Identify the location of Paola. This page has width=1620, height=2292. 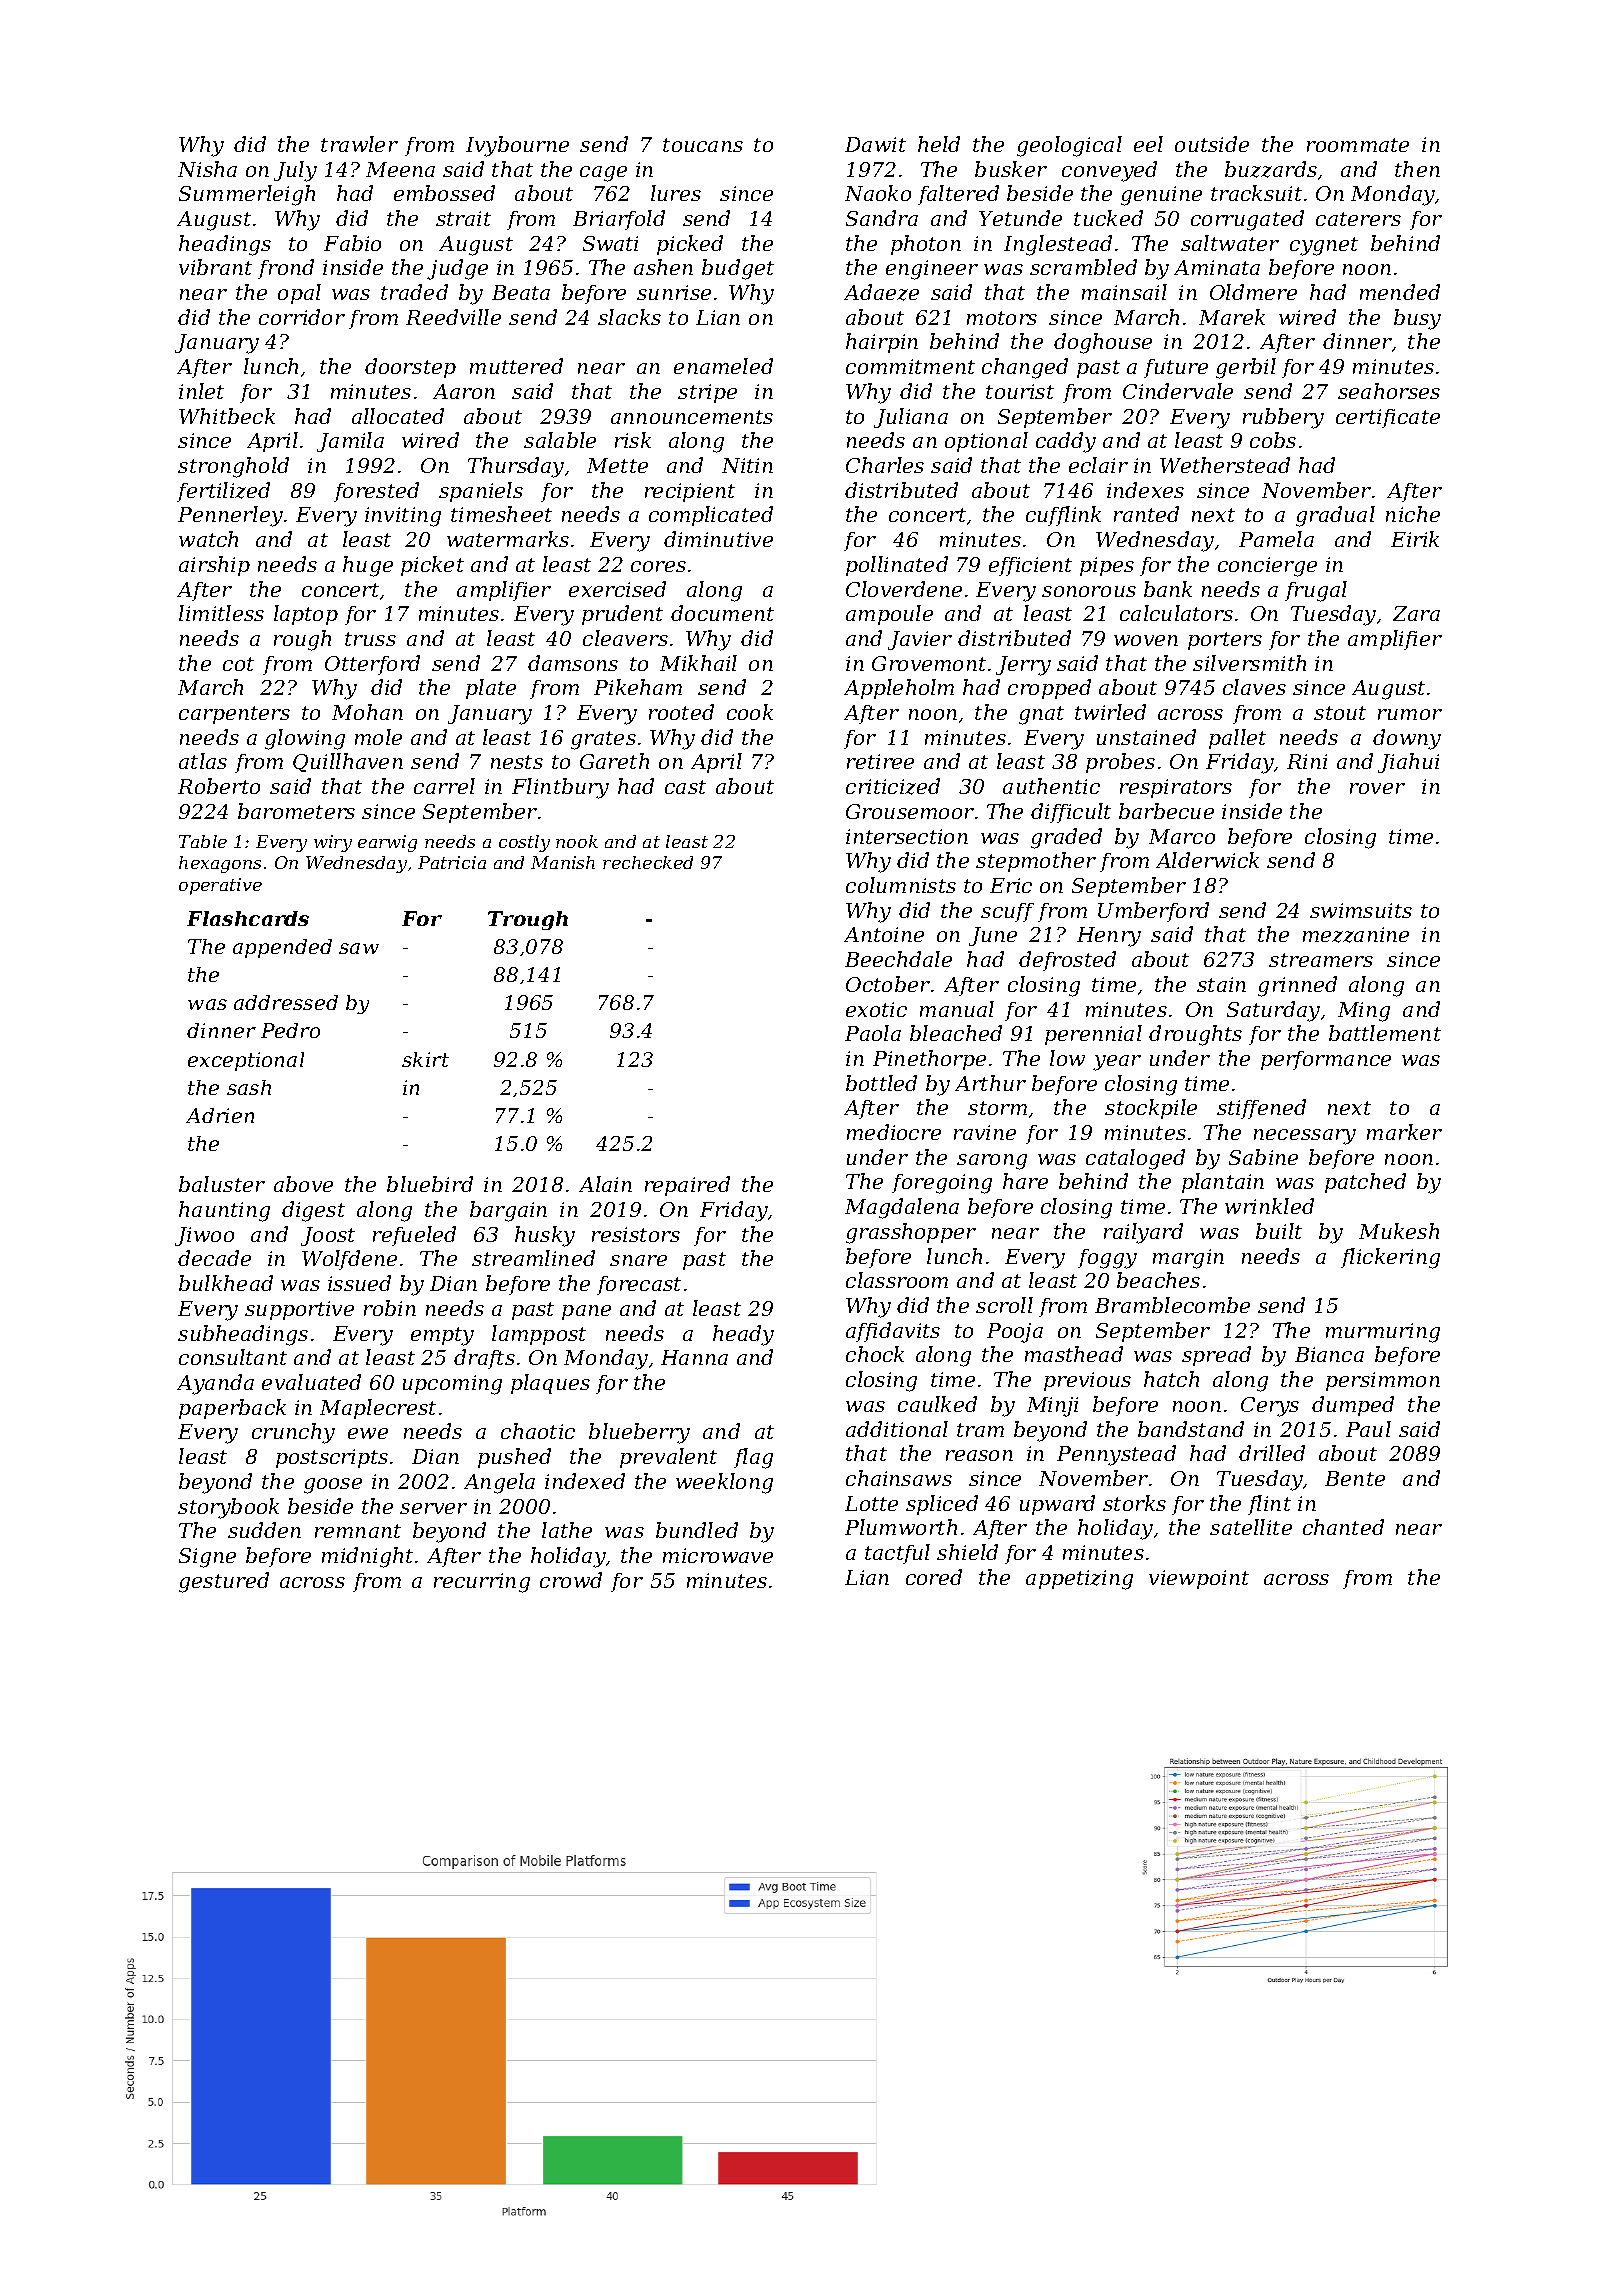
(873, 1033).
